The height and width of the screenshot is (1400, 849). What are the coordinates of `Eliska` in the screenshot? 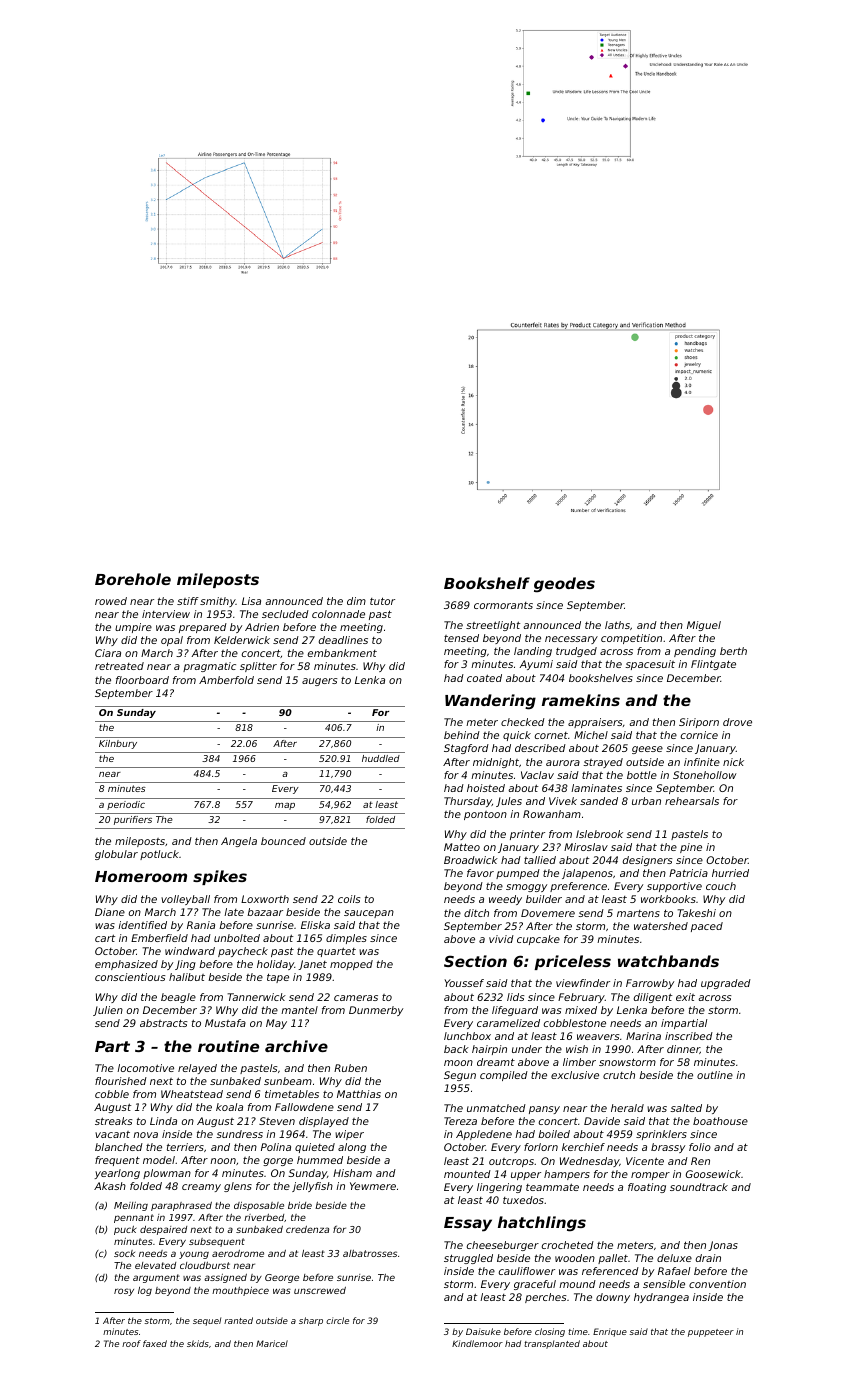 It's located at (315, 925).
